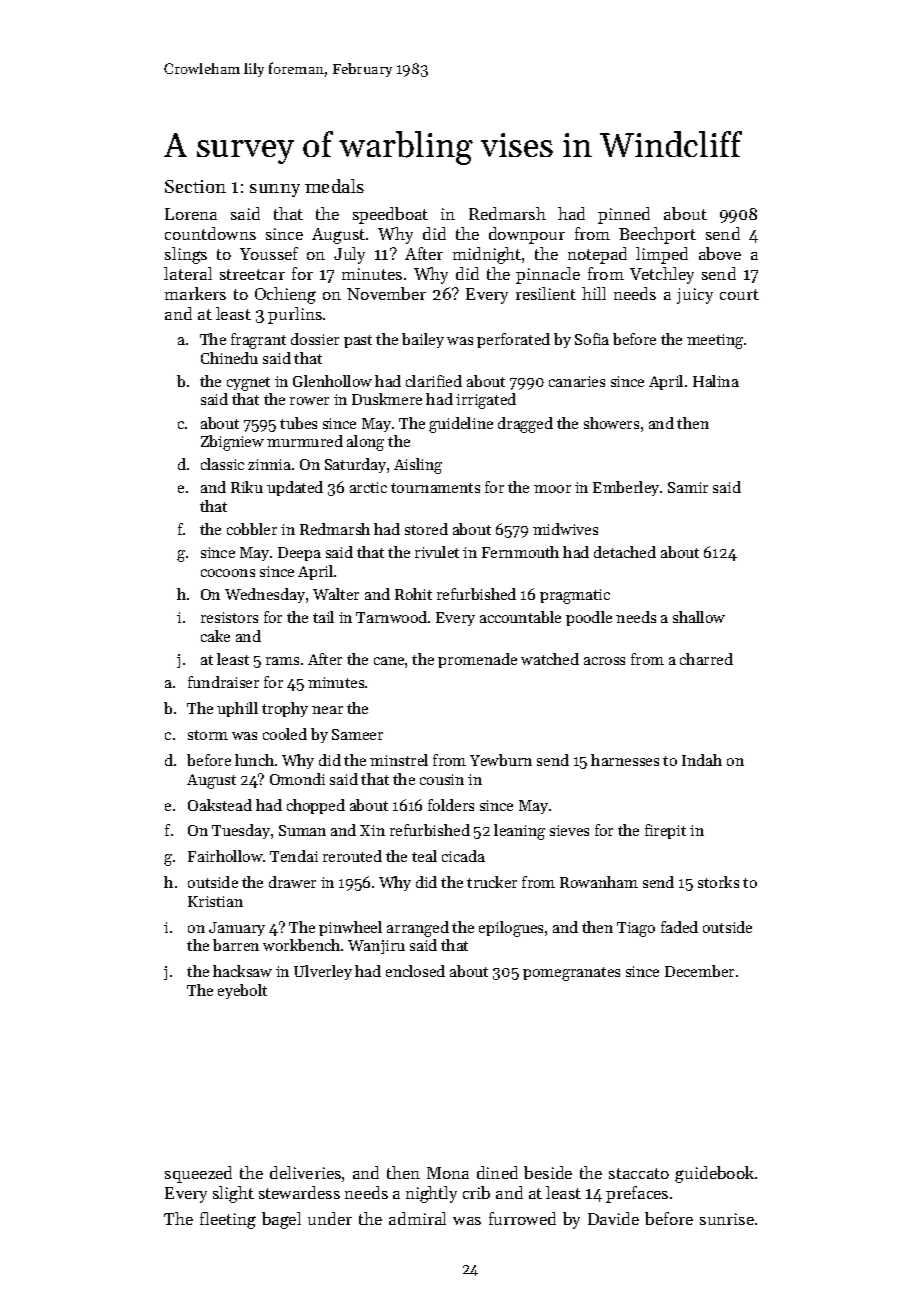  I want to click on moor, so click(552, 489).
